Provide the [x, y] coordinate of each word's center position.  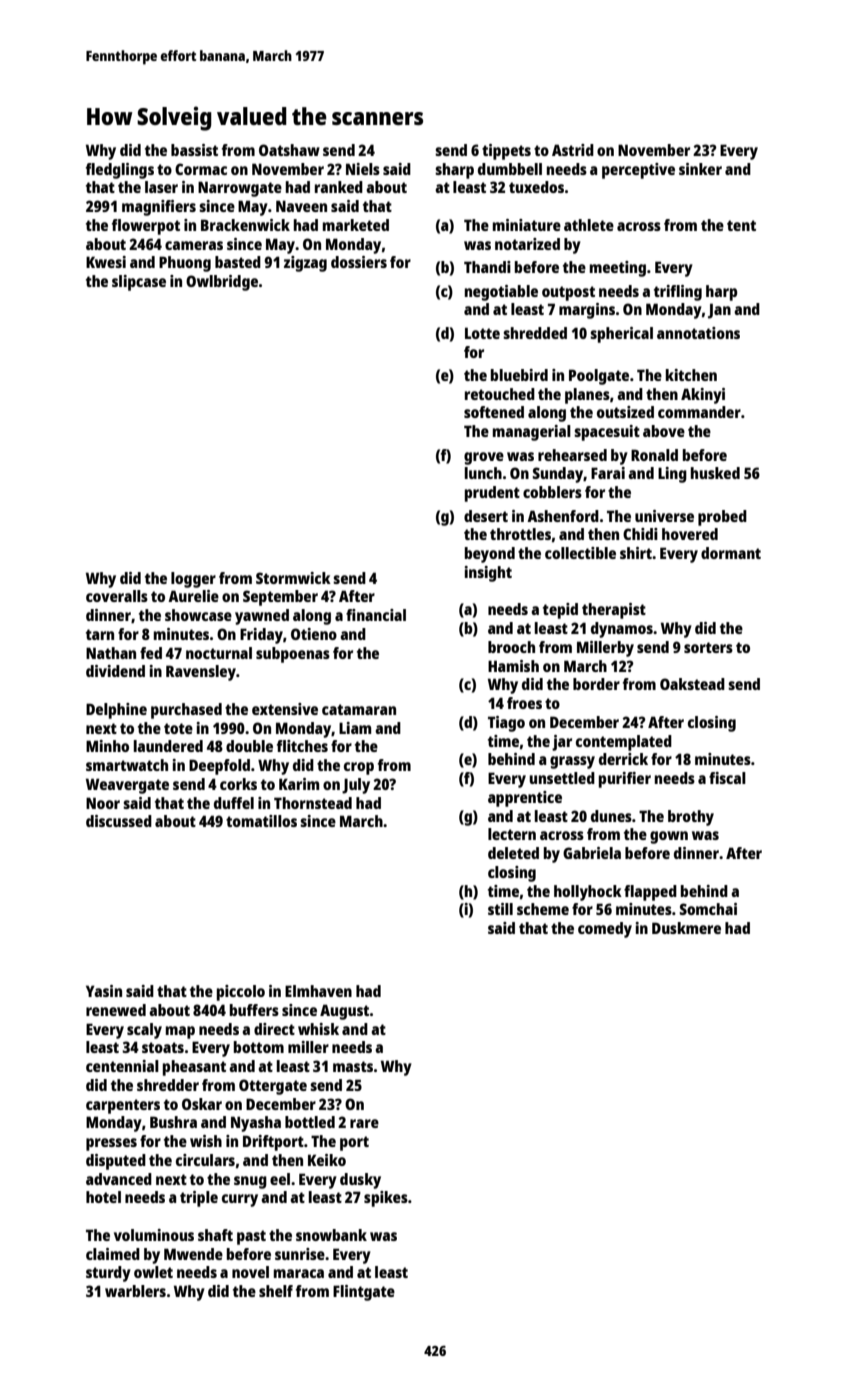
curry [240, 1200]
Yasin [104, 991]
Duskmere [686, 928]
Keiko [327, 1160]
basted [238, 262]
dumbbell [510, 169]
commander [699, 412]
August [345, 1012]
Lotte [482, 333]
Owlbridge [222, 283]
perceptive [638, 171]
